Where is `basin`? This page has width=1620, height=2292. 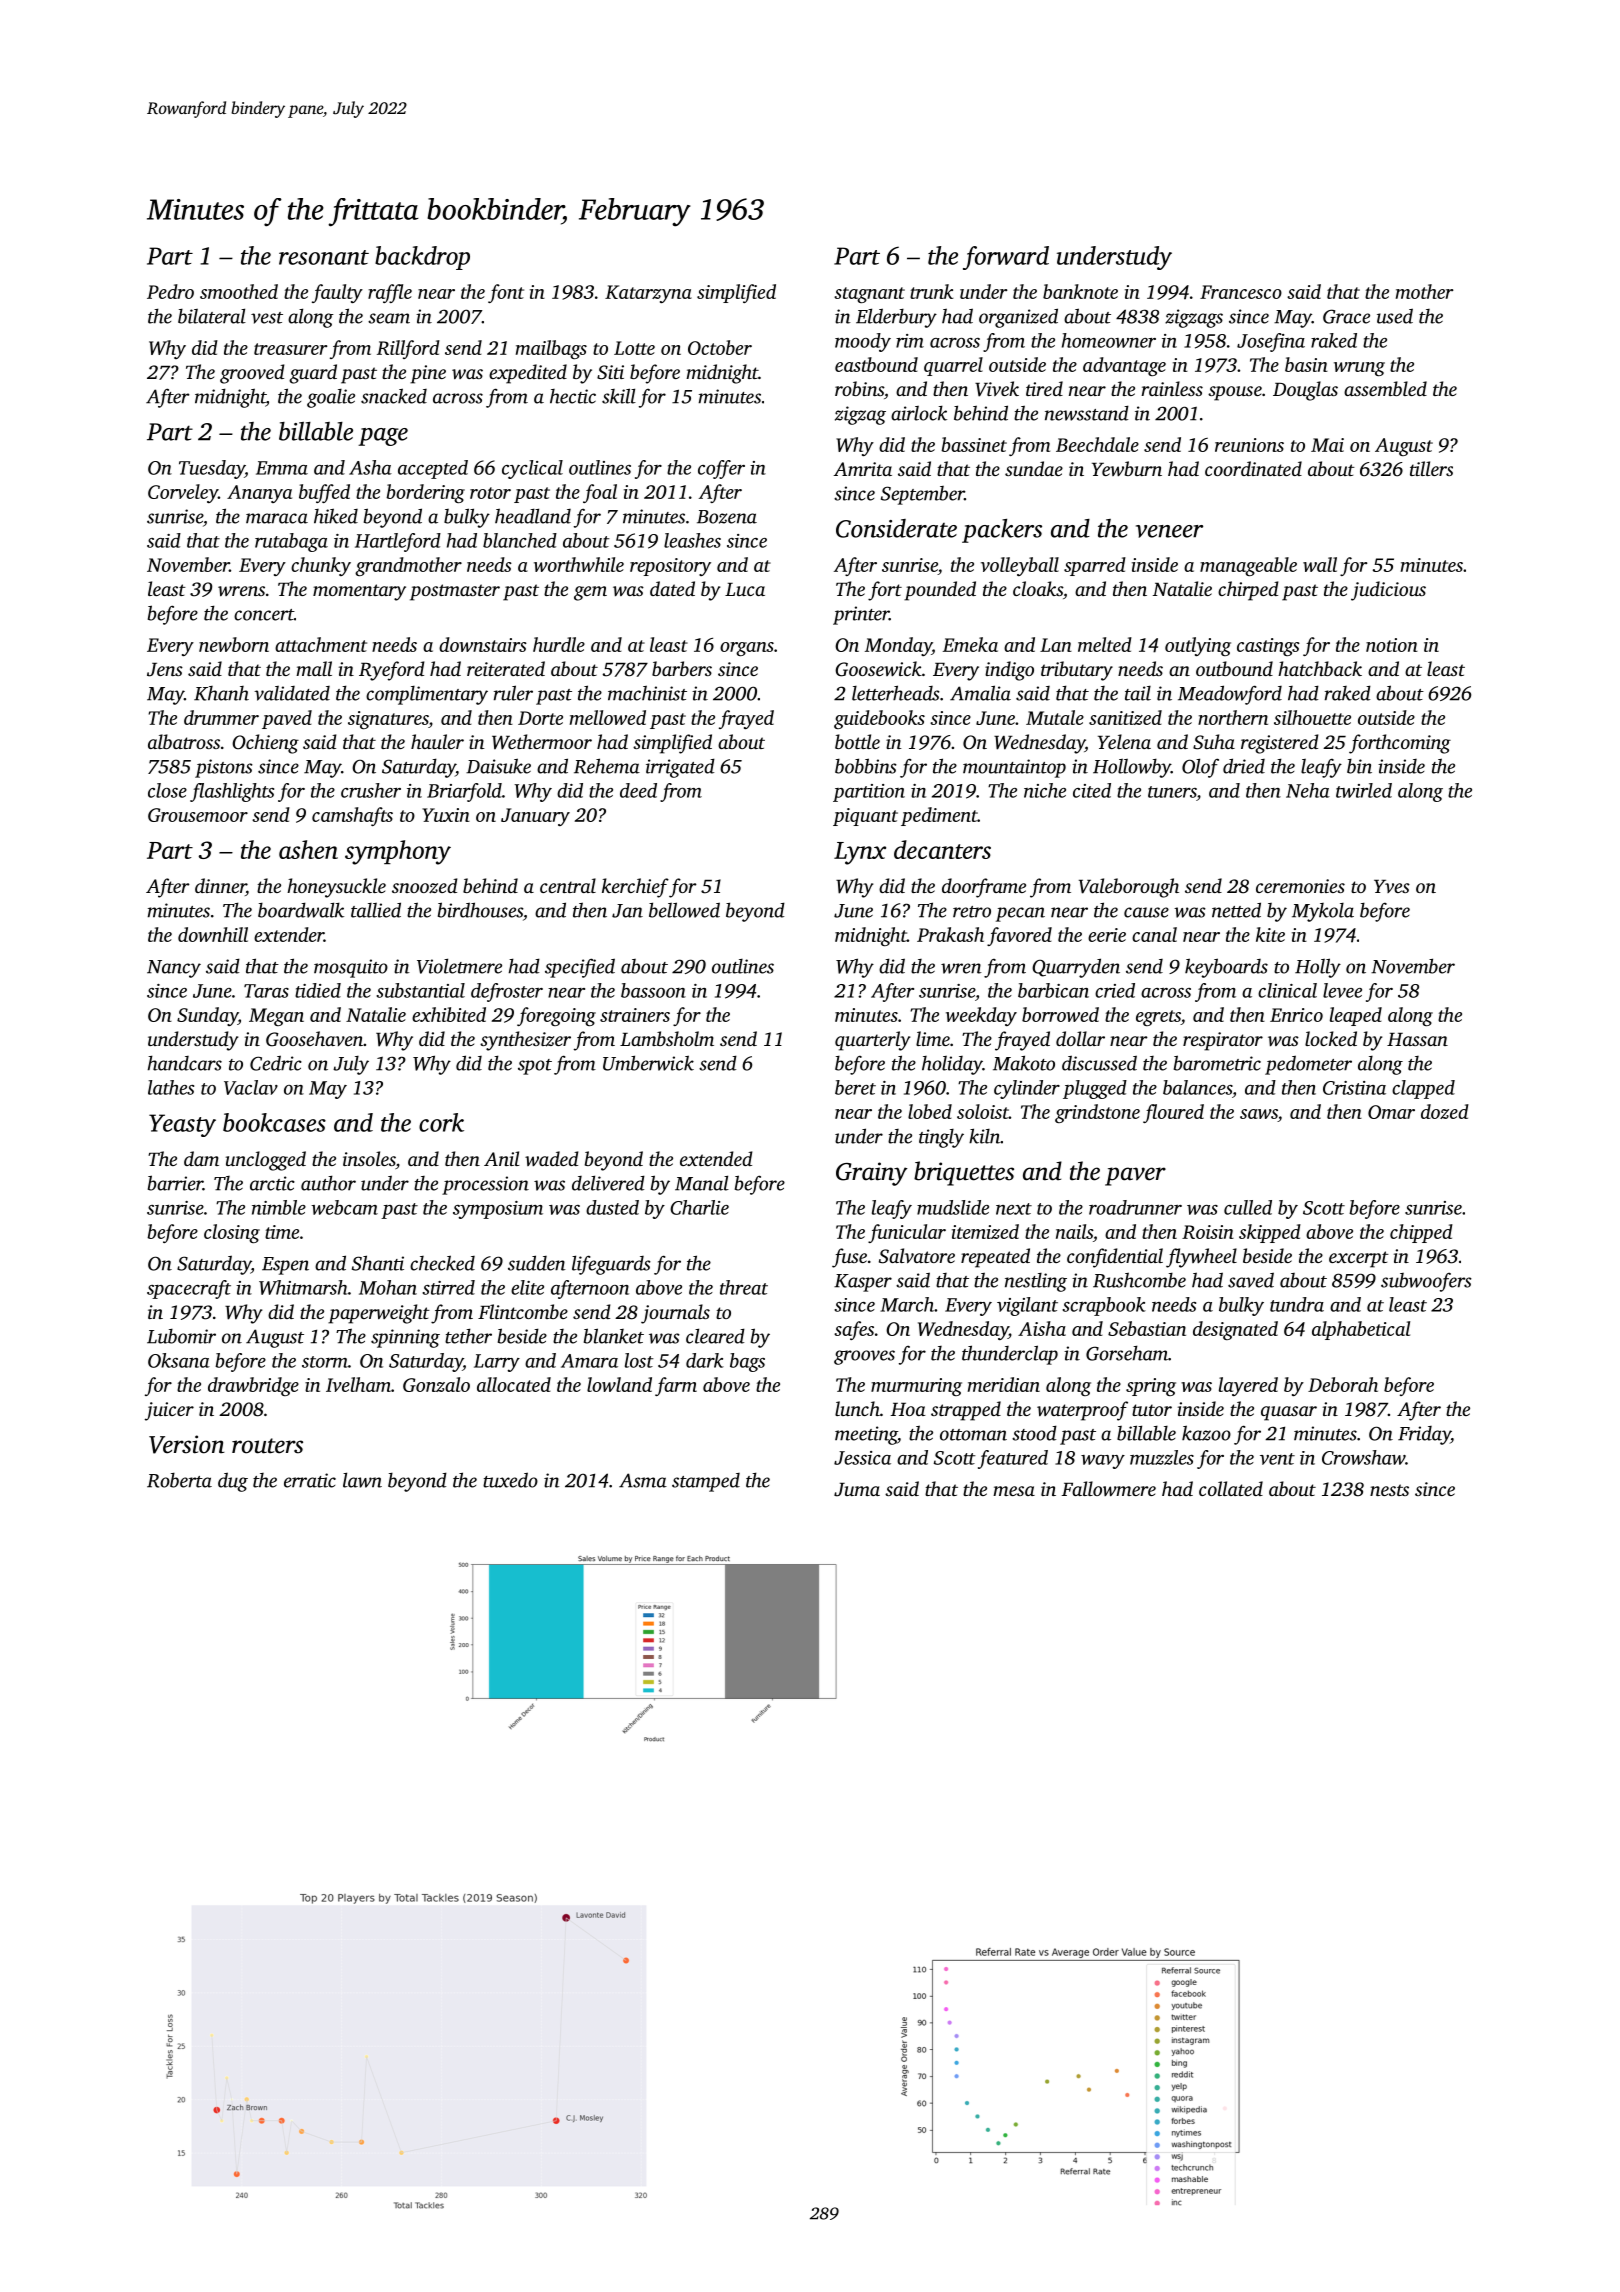
basin is located at coordinates (1306, 364).
